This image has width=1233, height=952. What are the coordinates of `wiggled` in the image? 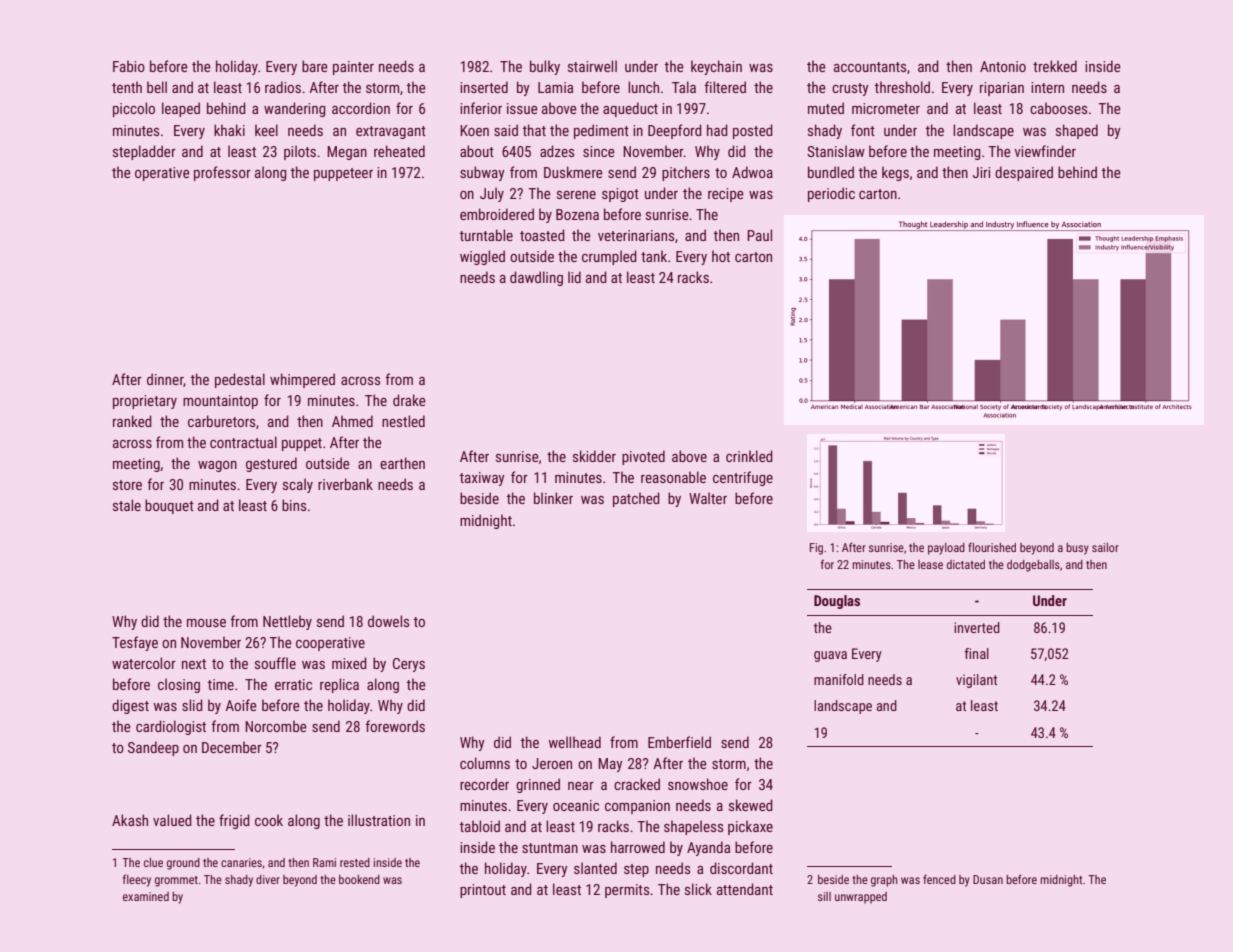 It's located at (482, 257).
